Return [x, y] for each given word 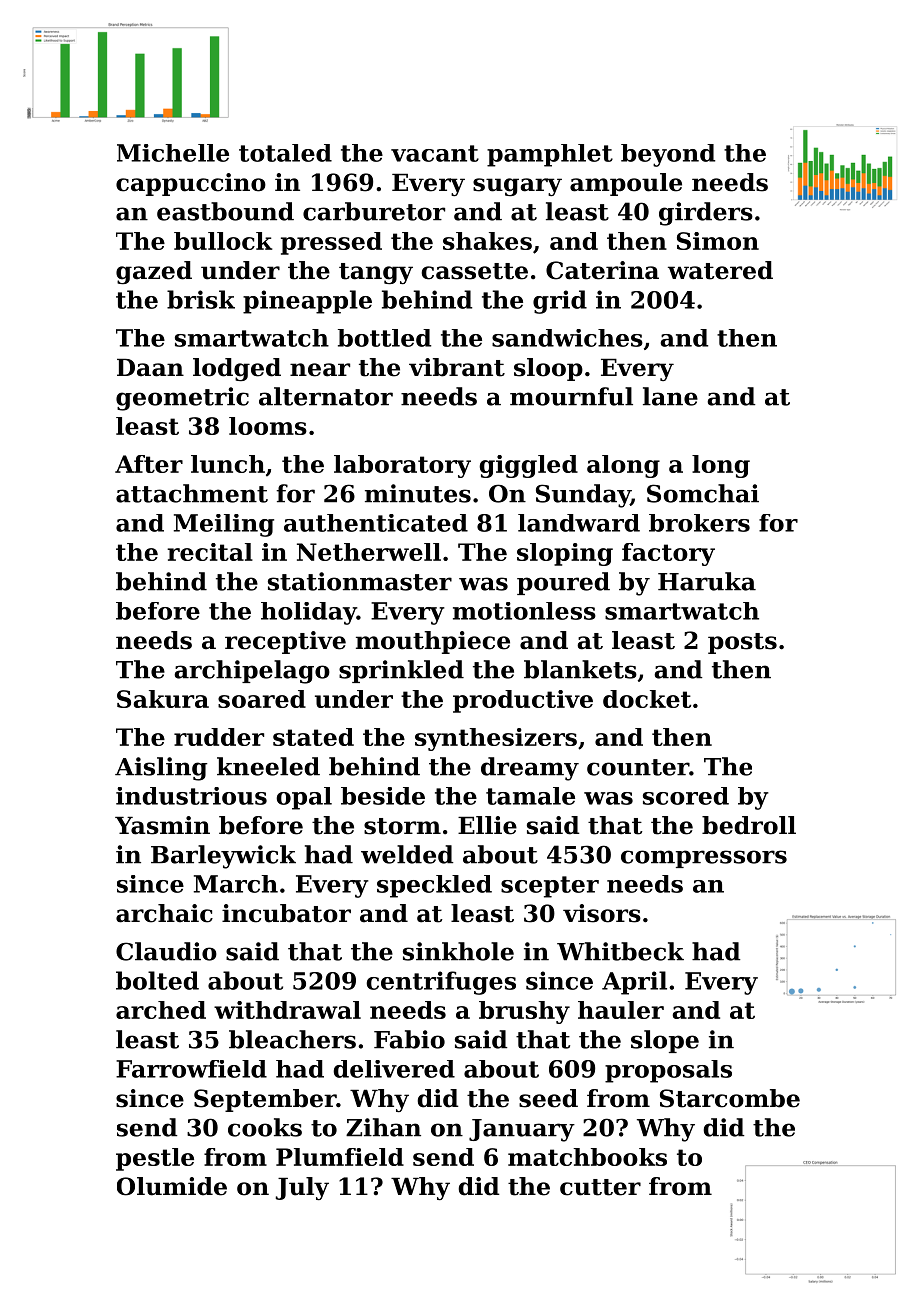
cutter [600, 1187]
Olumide [172, 1186]
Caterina [602, 270]
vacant [435, 153]
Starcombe [730, 1098]
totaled [285, 153]
